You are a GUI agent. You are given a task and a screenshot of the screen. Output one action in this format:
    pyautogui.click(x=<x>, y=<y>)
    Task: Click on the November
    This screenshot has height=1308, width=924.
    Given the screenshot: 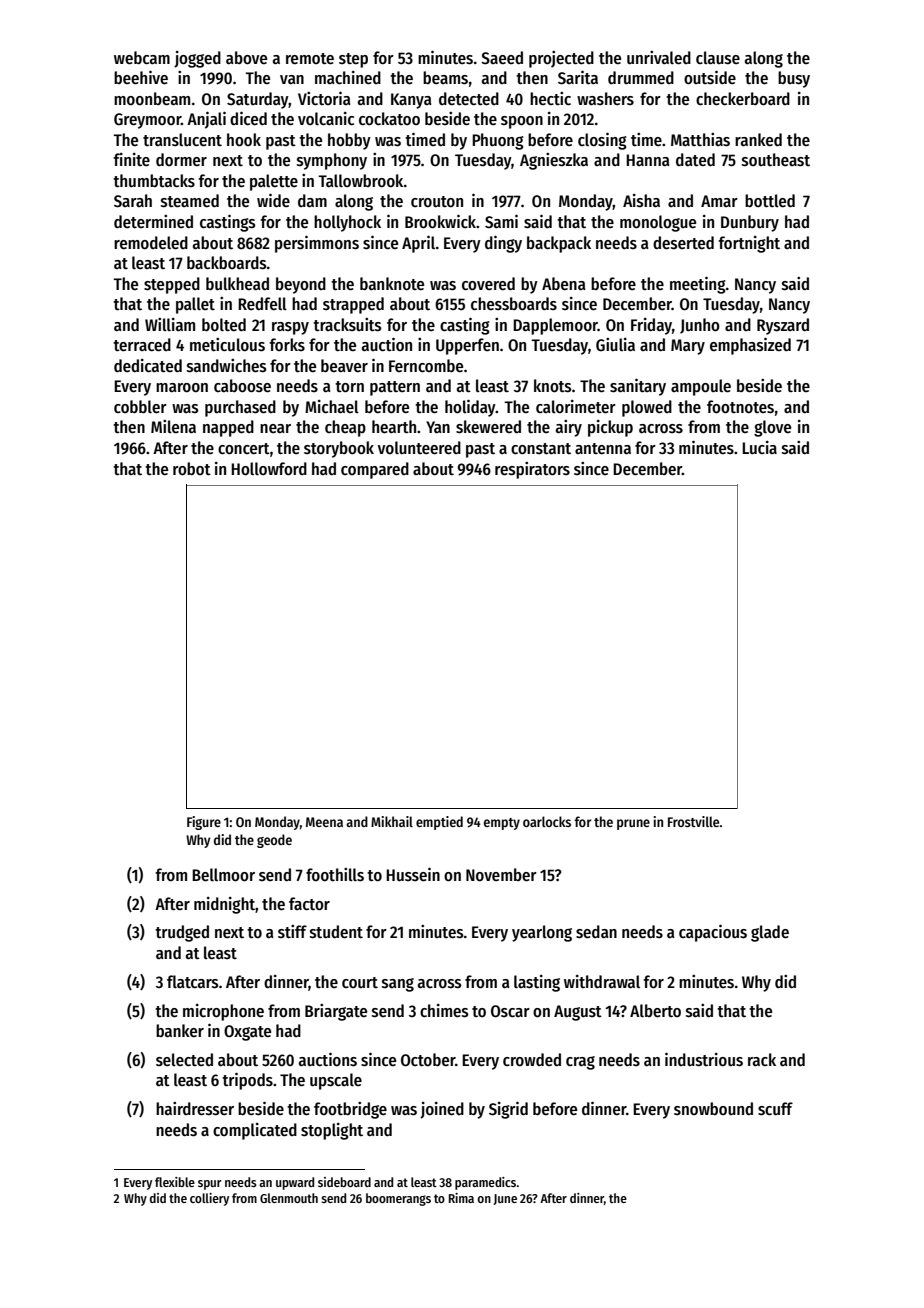 What is the action you would take?
    pyautogui.click(x=501, y=875)
